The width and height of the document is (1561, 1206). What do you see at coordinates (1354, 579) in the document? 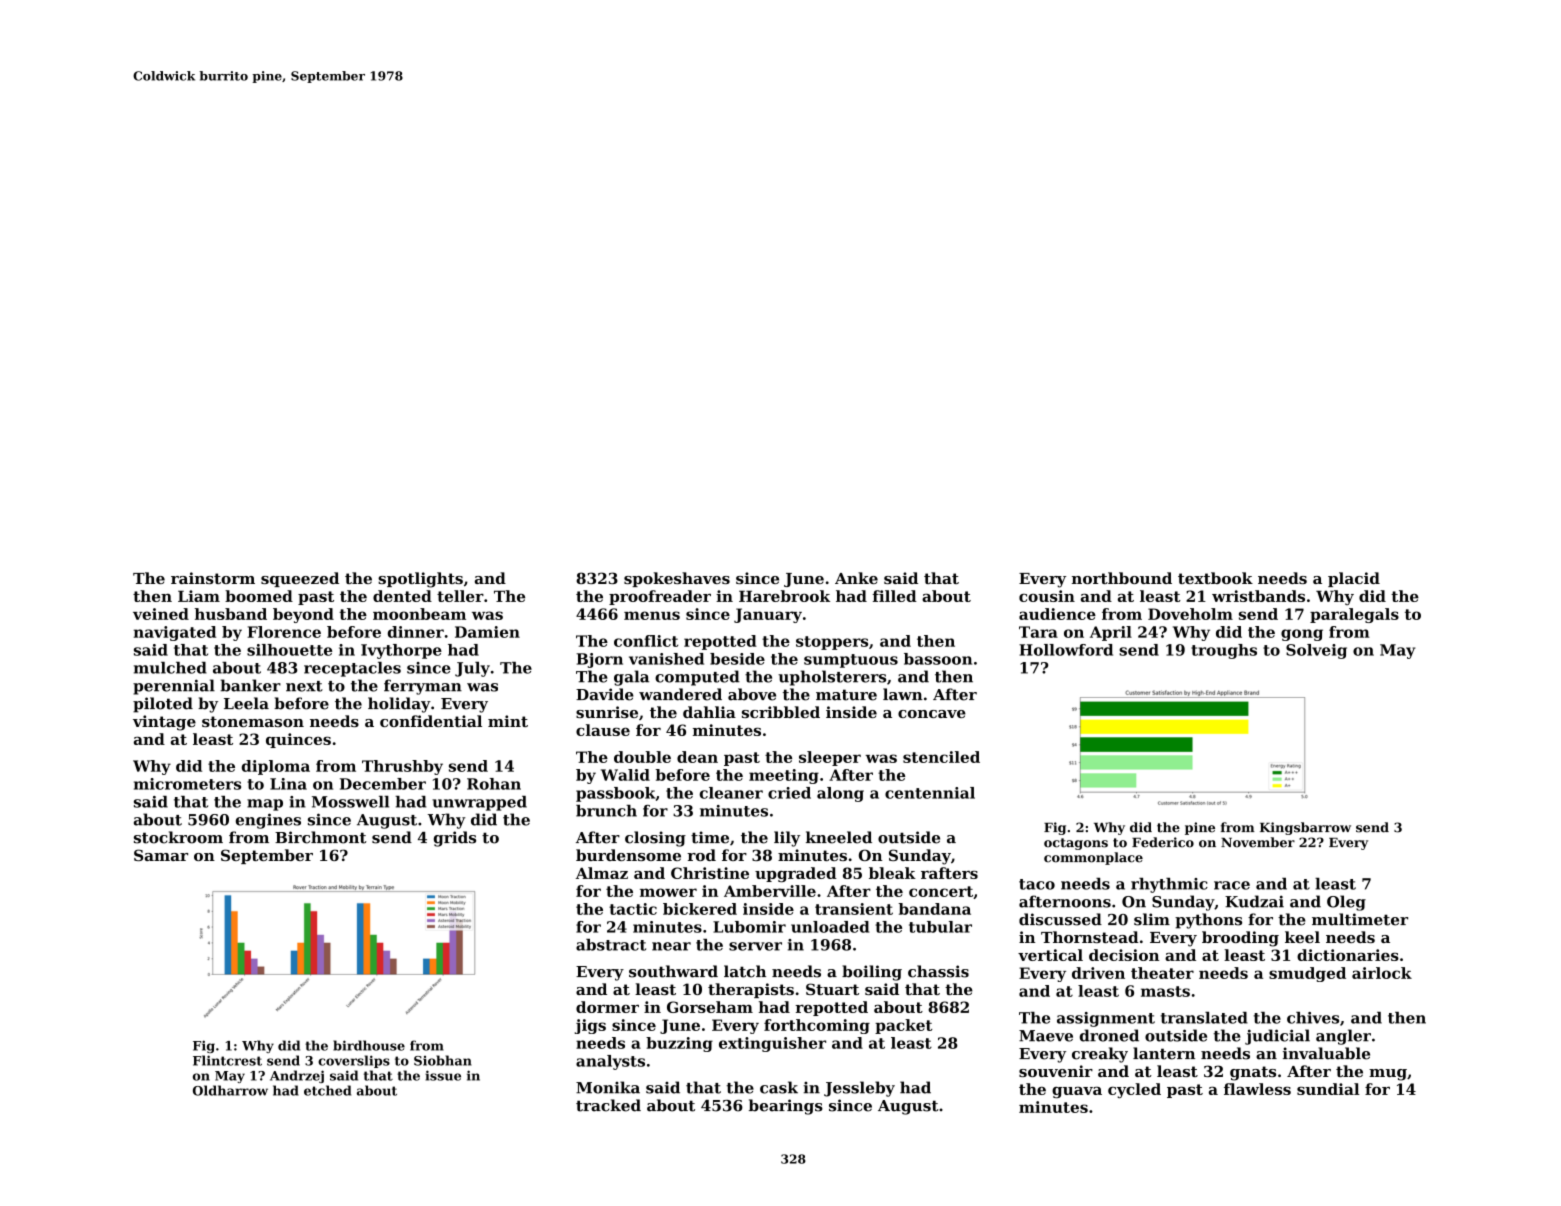
I see `placid` at bounding box center [1354, 579].
